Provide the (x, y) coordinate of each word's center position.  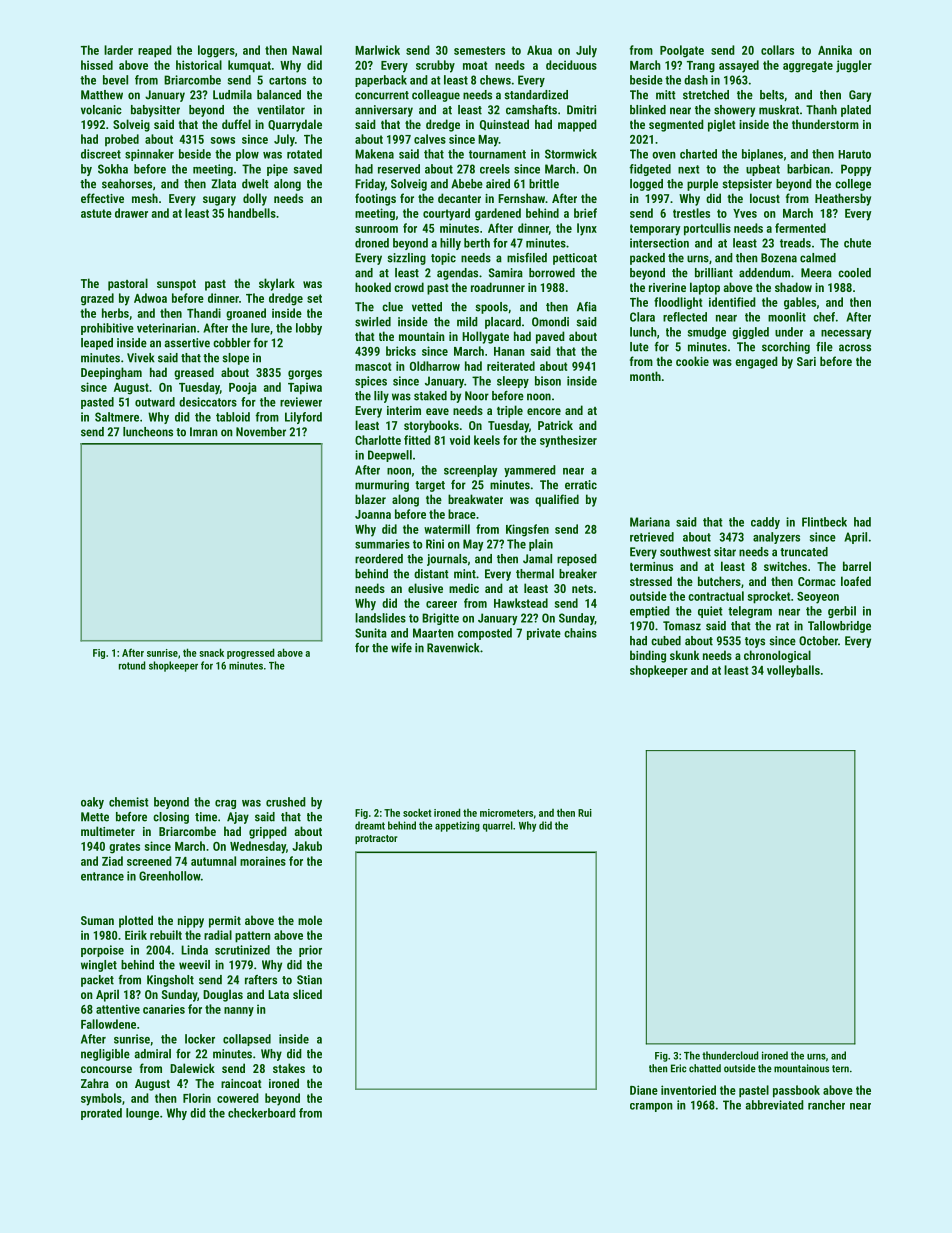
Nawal (307, 50)
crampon (651, 1107)
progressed (251, 653)
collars (777, 50)
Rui (585, 813)
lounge (142, 1114)
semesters (479, 50)
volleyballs (793, 671)
